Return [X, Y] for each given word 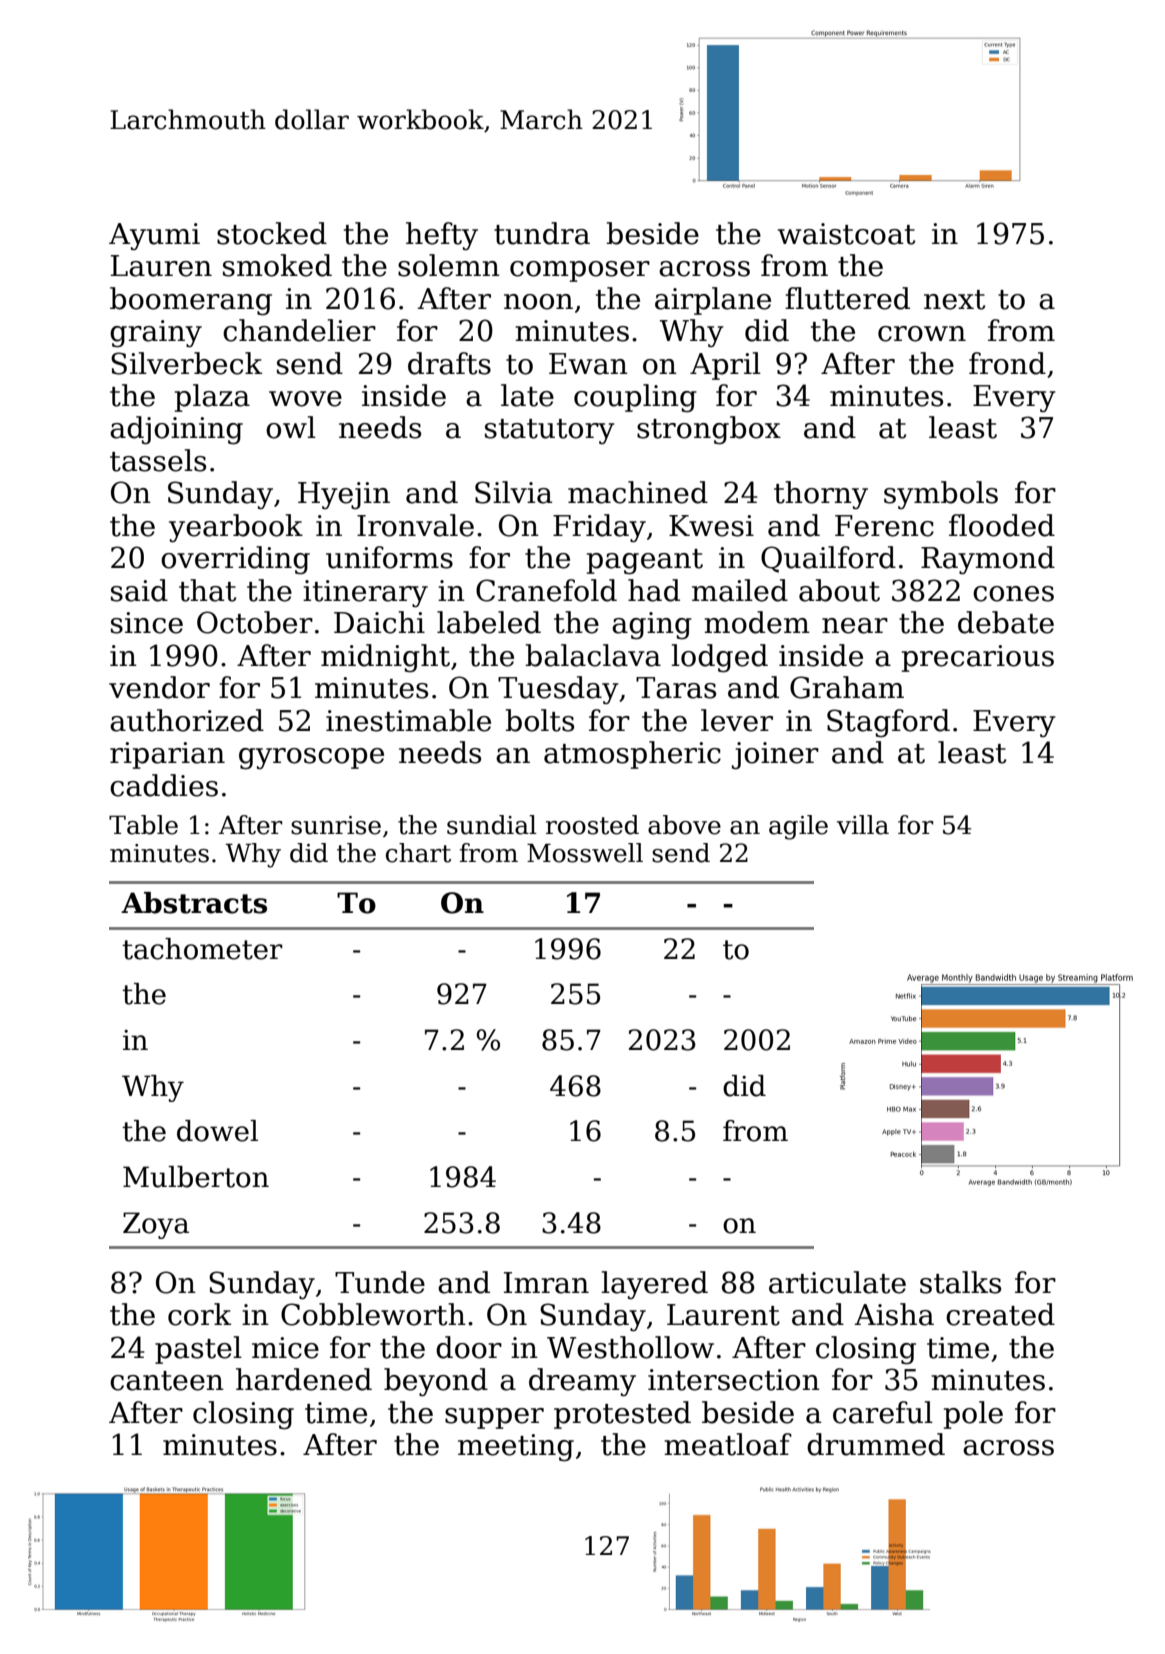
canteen [167, 1381]
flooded [1002, 525]
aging [652, 626]
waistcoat [846, 234]
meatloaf [728, 1444]
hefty [442, 236]
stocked [272, 233]
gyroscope [311, 758]
